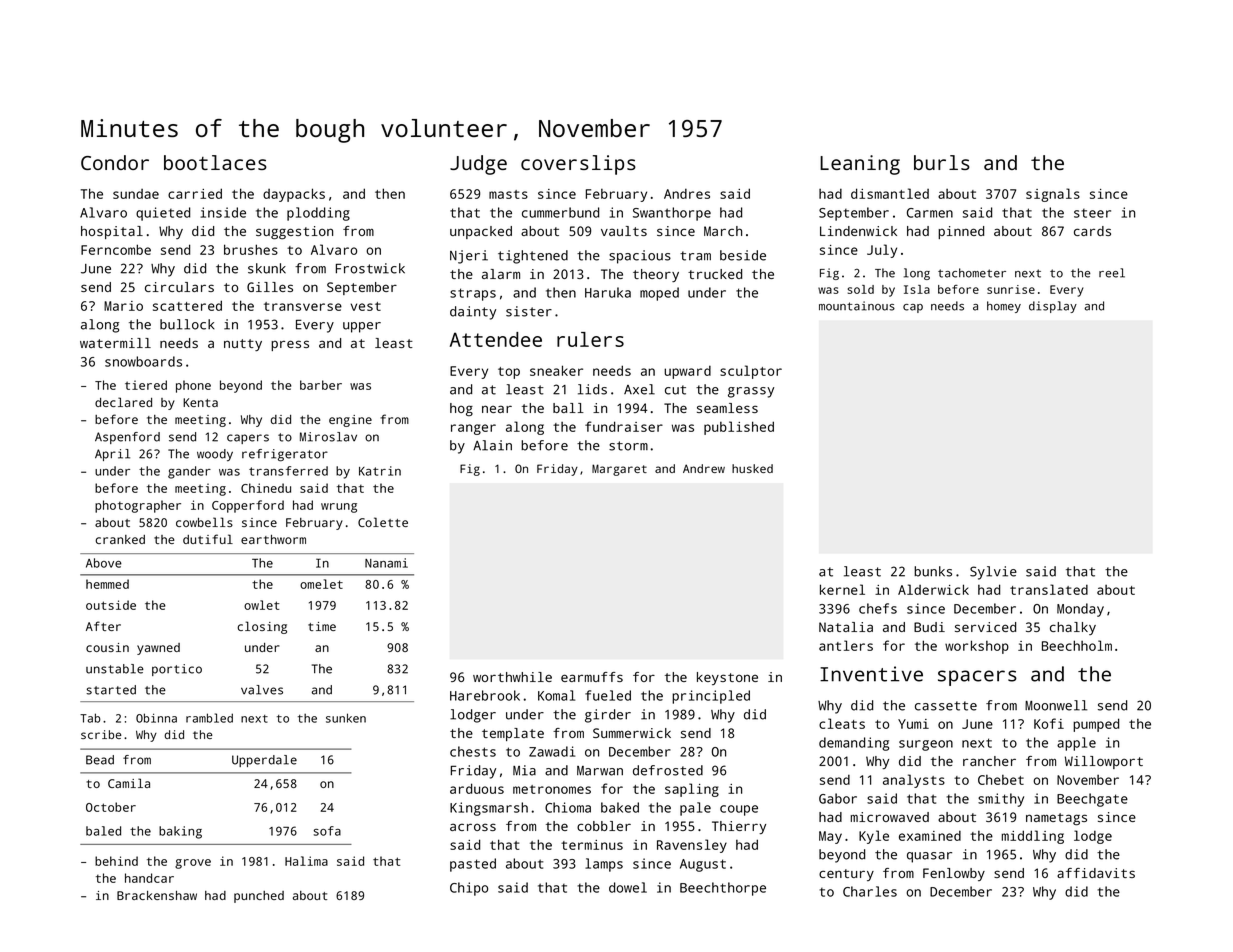 Image resolution: width=1233 pixels, height=952 pixels. Describe the element at coordinates (306, 861) in the screenshot. I see `Halima` at that location.
